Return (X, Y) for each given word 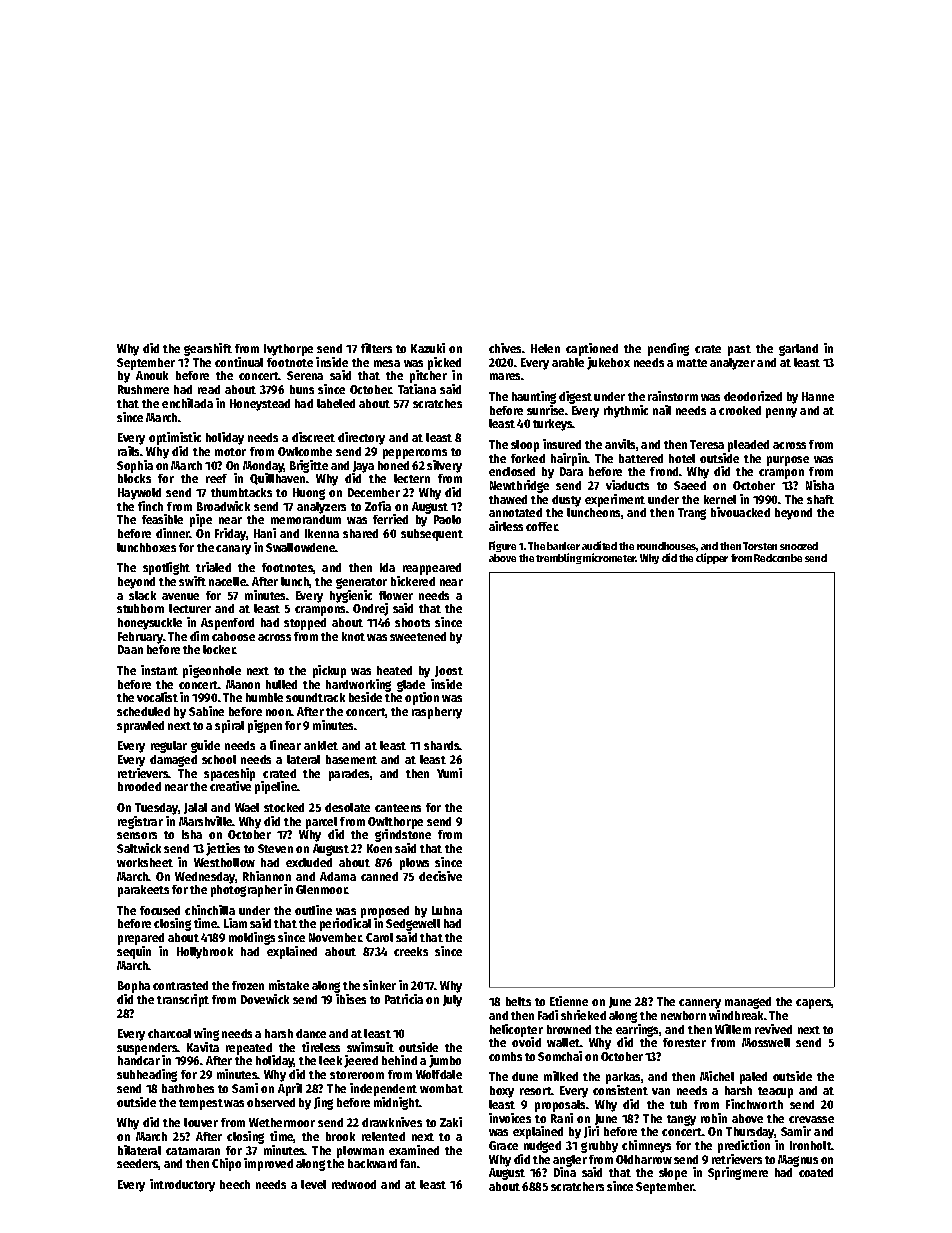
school (219, 759)
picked (444, 363)
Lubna (447, 910)
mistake (289, 985)
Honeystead (260, 405)
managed (748, 1003)
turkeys (553, 425)
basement (351, 759)
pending (668, 349)
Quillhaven (277, 479)
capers (814, 1004)
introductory (182, 1185)
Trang (692, 514)
